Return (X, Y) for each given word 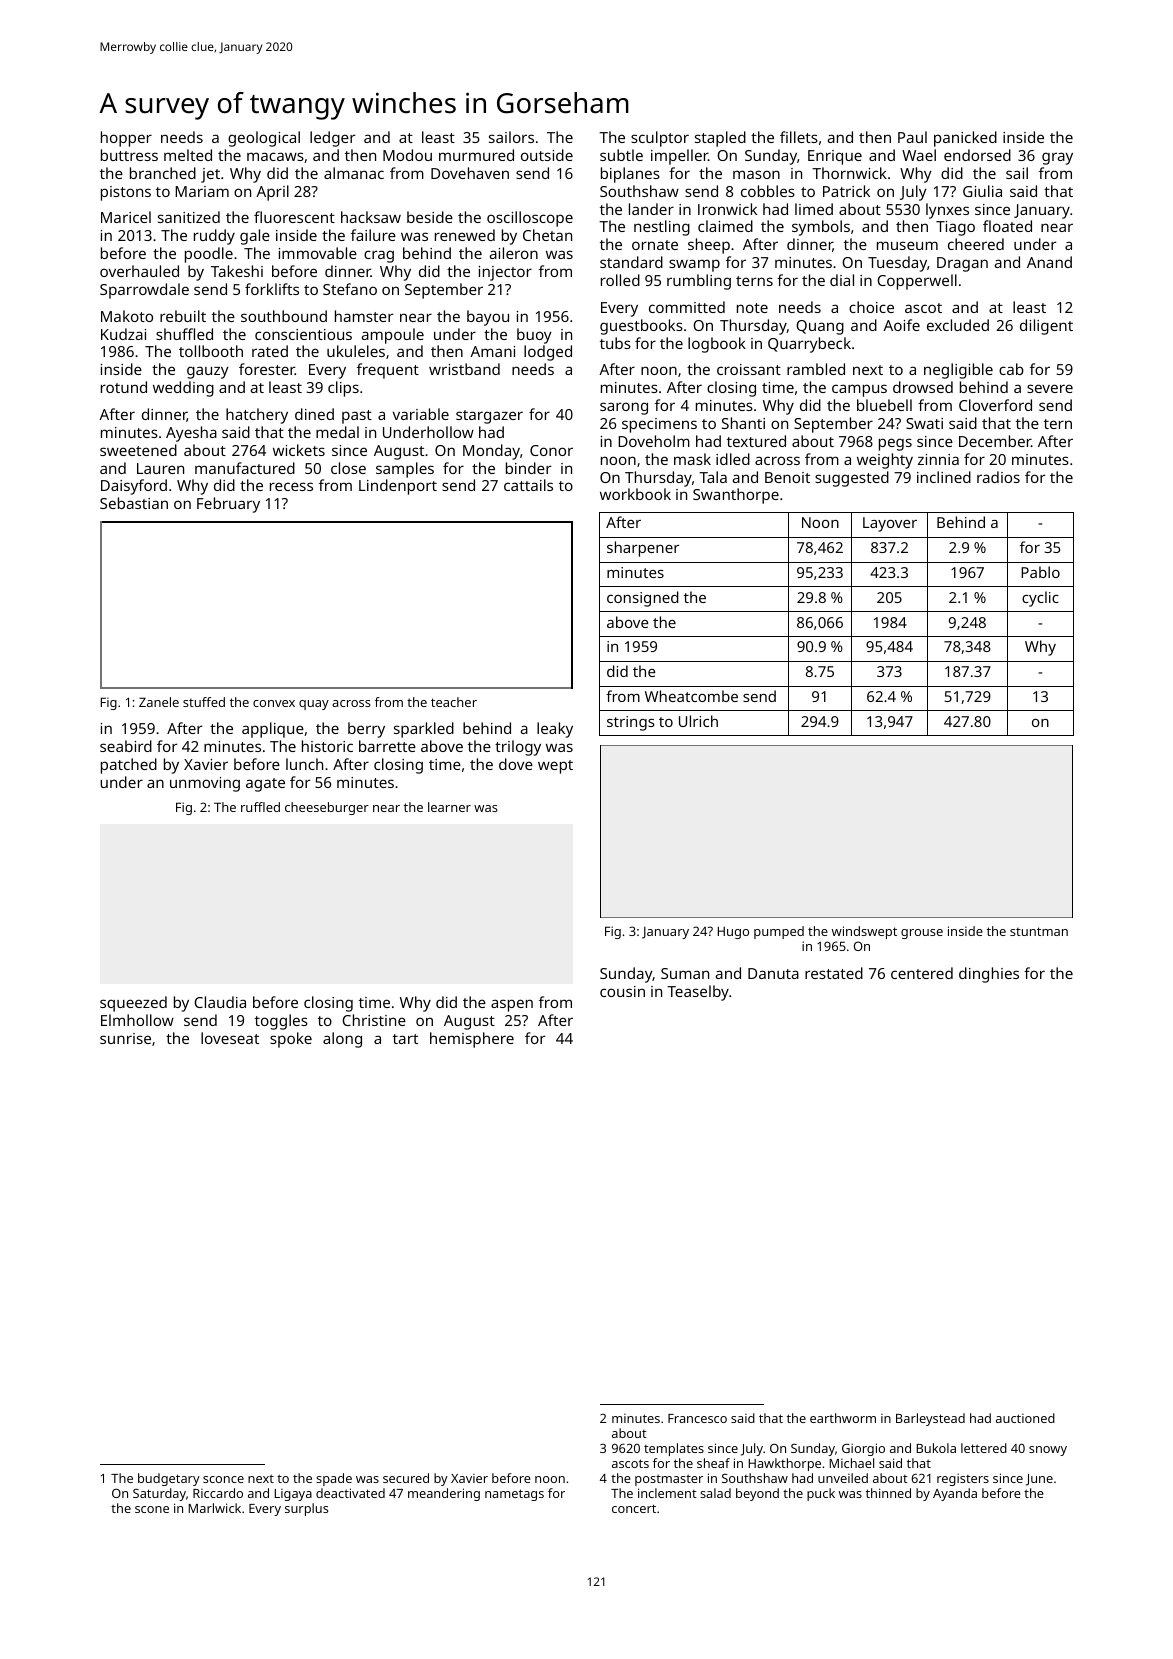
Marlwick (214, 1508)
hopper (126, 139)
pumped (779, 932)
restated (834, 973)
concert (634, 1508)
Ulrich (698, 721)
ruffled (260, 807)
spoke (291, 1040)
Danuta (773, 973)
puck (821, 1494)
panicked (965, 139)
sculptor (660, 139)
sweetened (138, 450)
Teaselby (698, 993)
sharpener (643, 549)
